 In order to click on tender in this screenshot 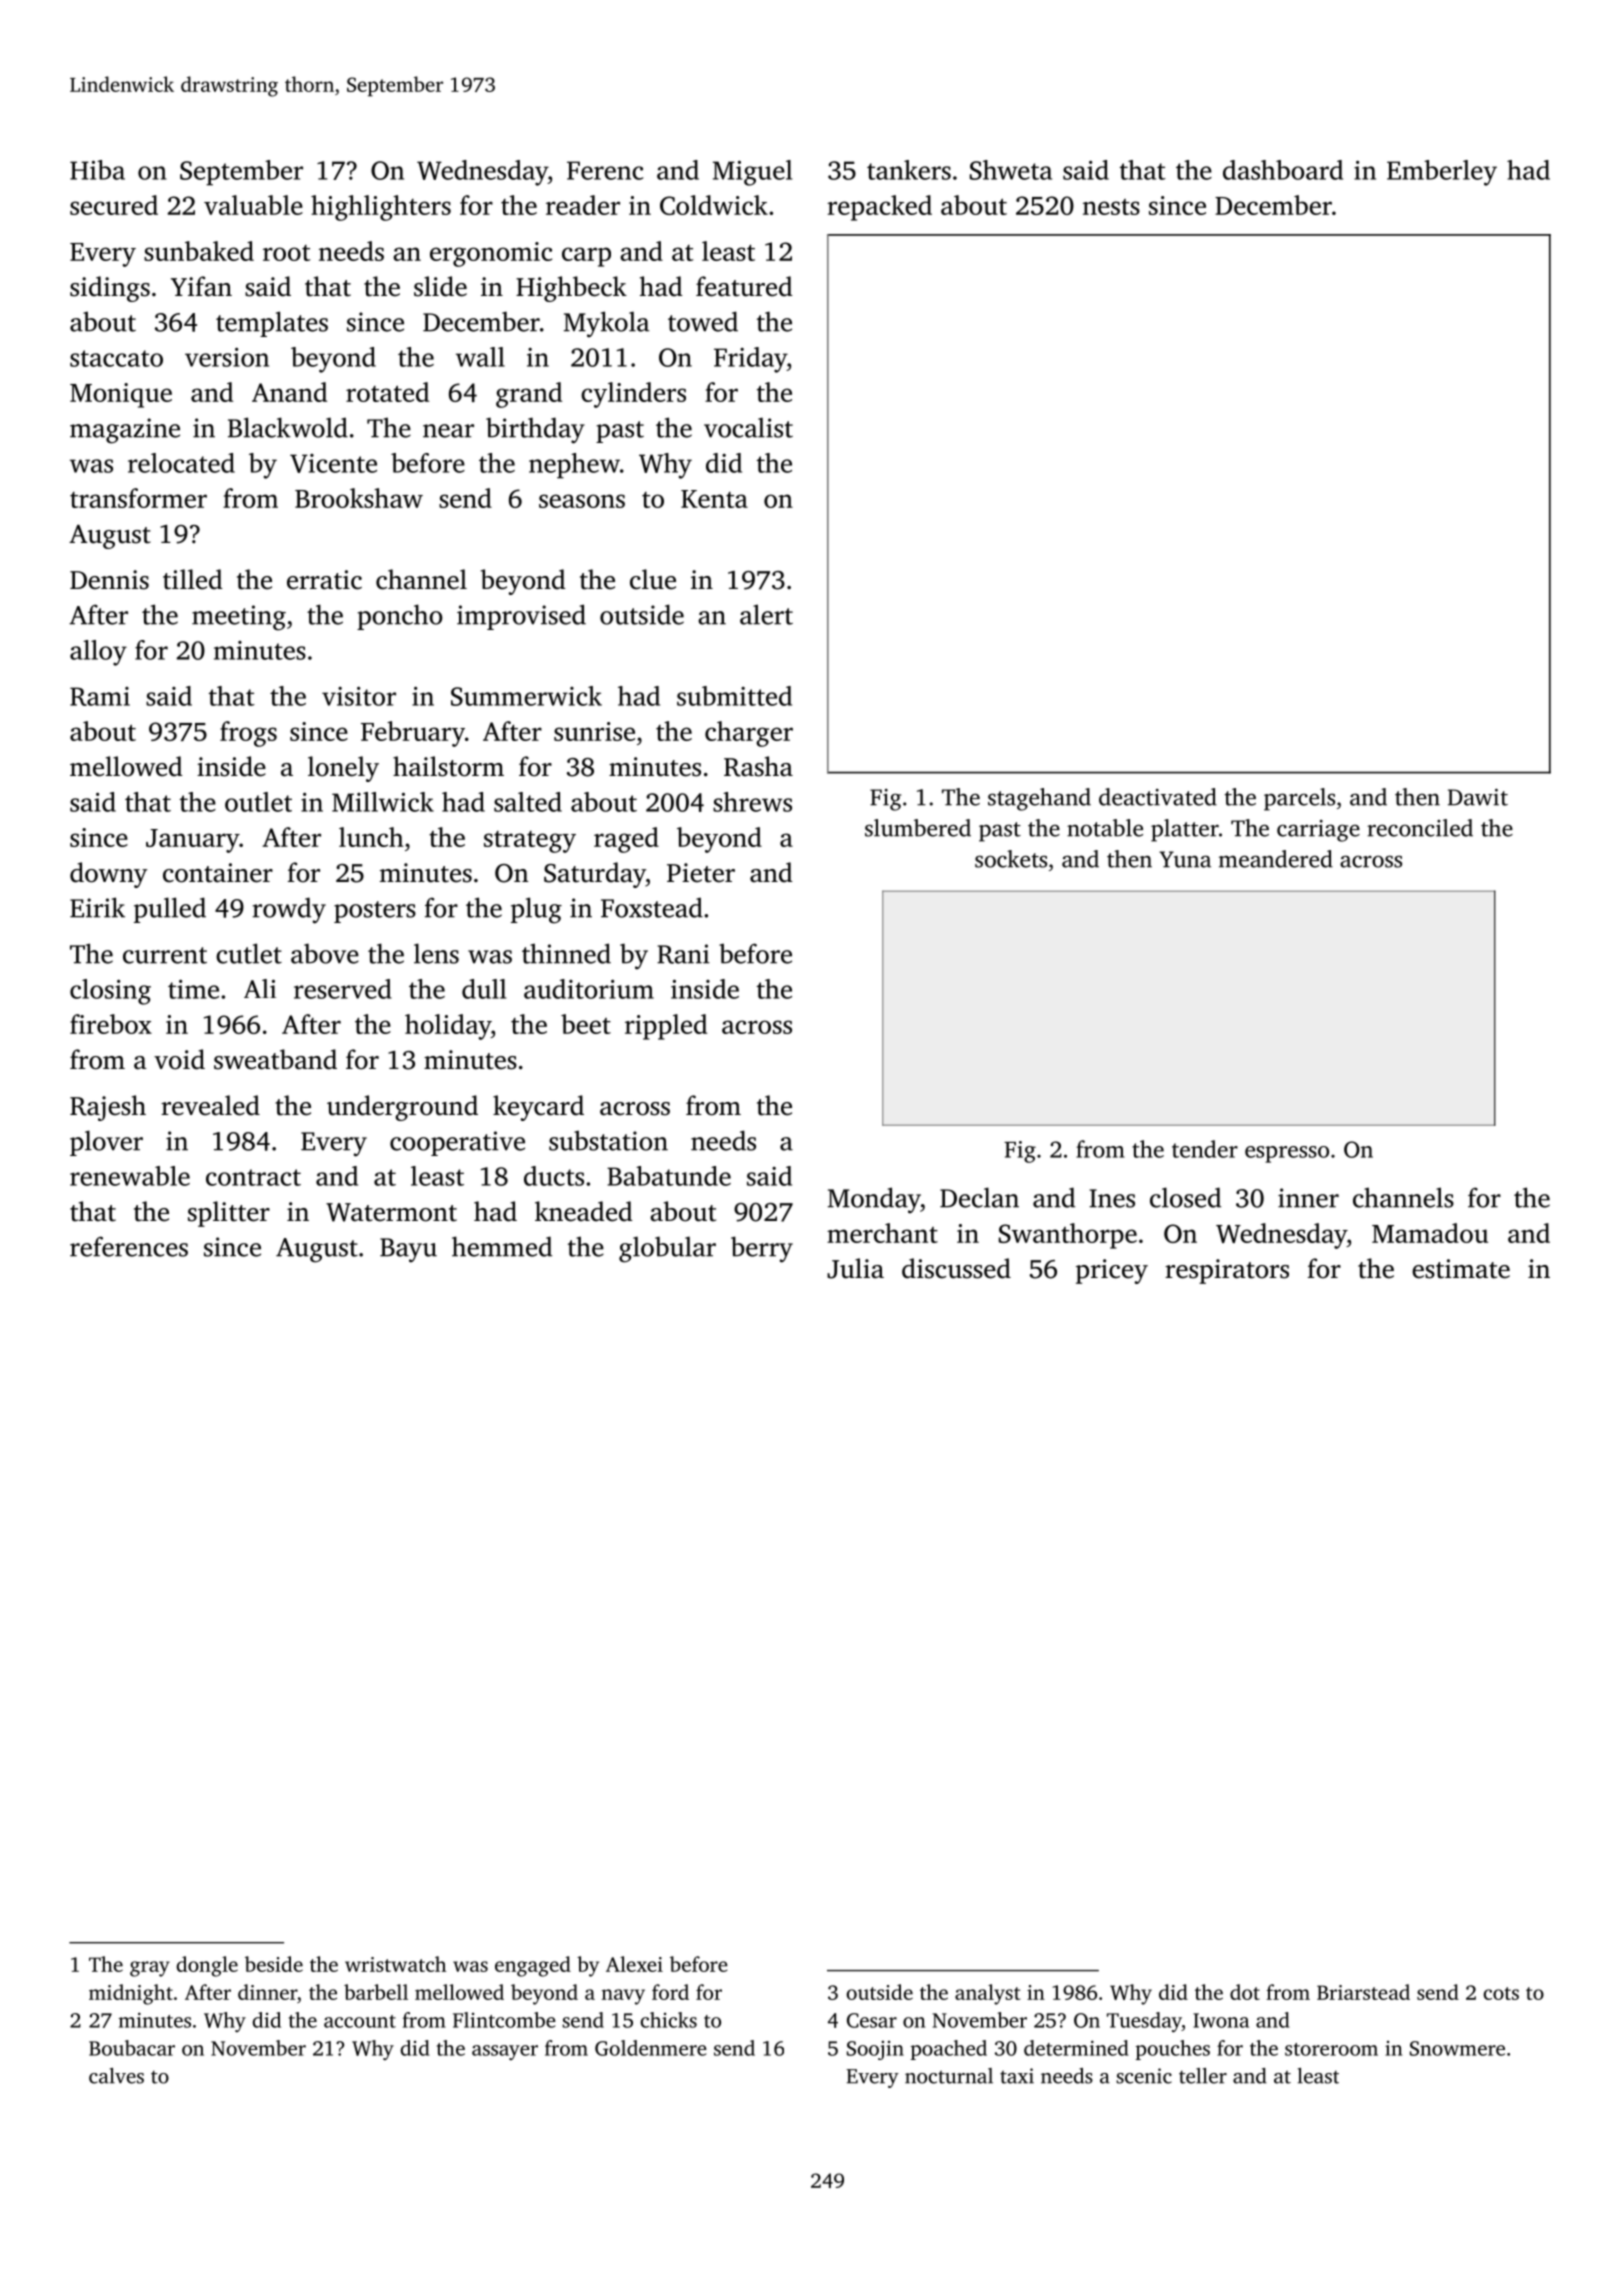, I will do `click(1205, 1149)`.
